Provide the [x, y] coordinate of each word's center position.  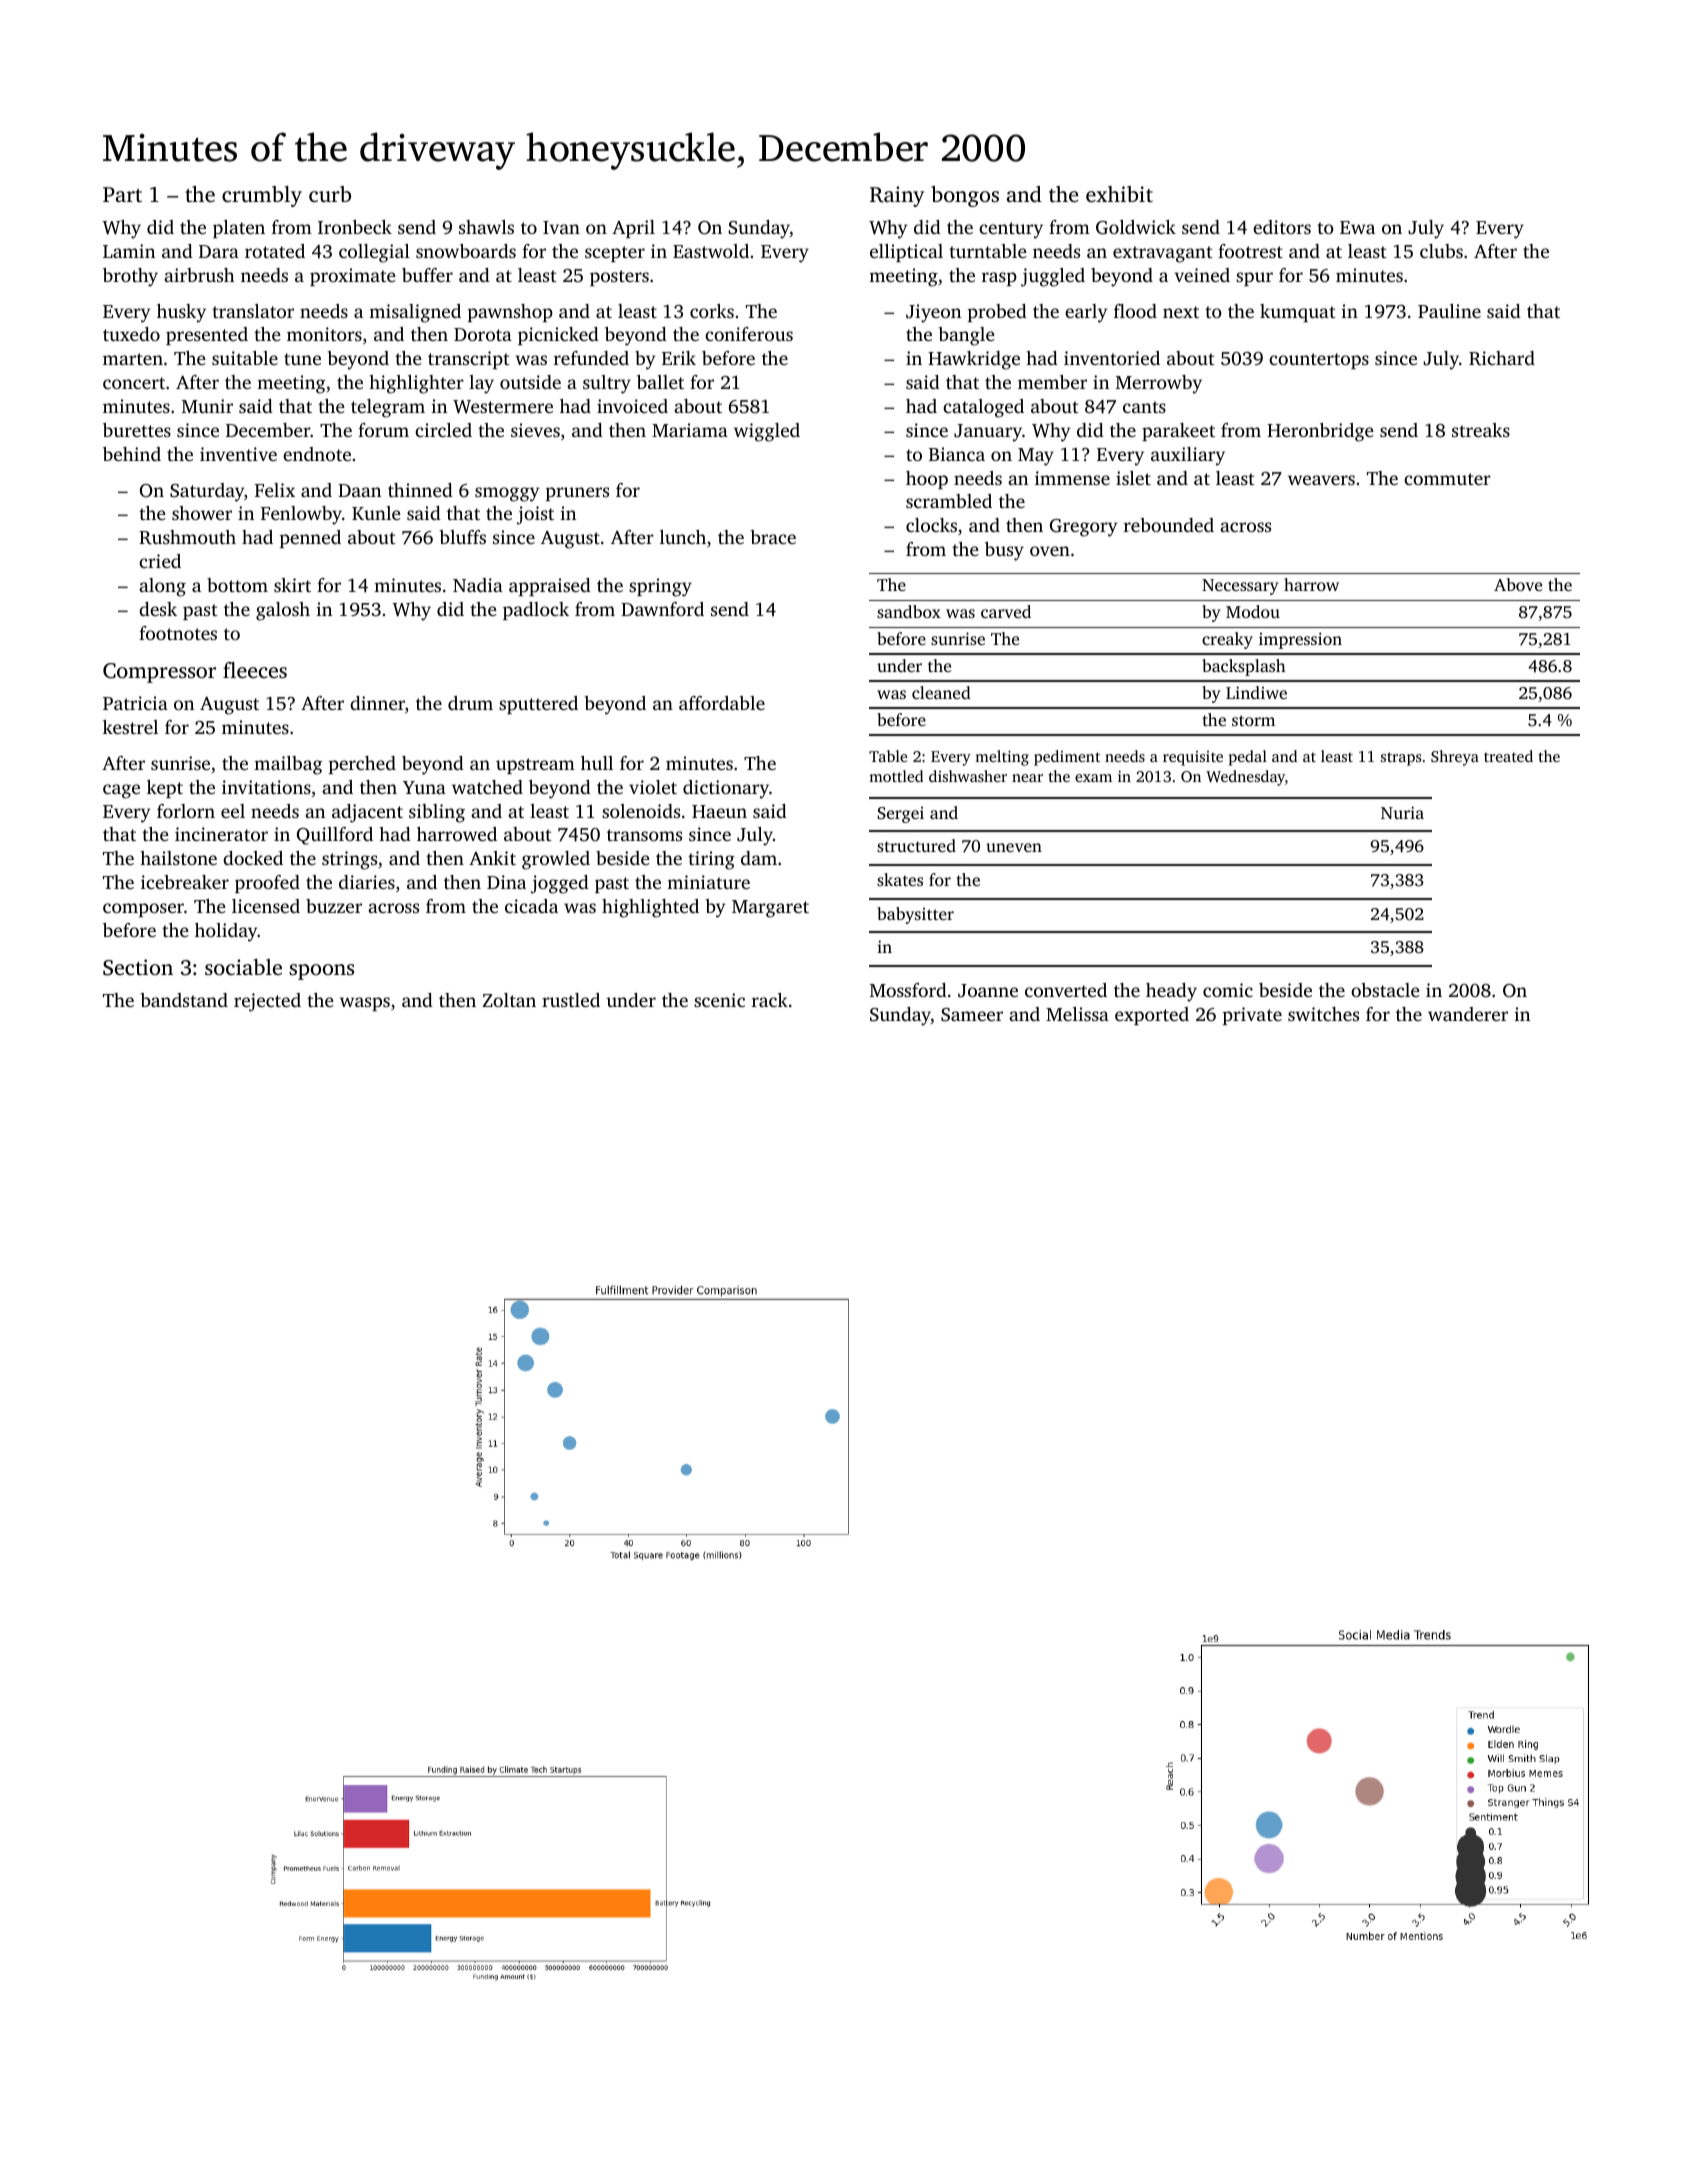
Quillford [335, 836]
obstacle [1385, 990]
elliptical [906, 253]
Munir [207, 406]
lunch [683, 537]
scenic [719, 1000]
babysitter [915, 915]
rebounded [1169, 525]
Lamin [129, 251]
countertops [1319, 361]
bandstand [184, 1000]
